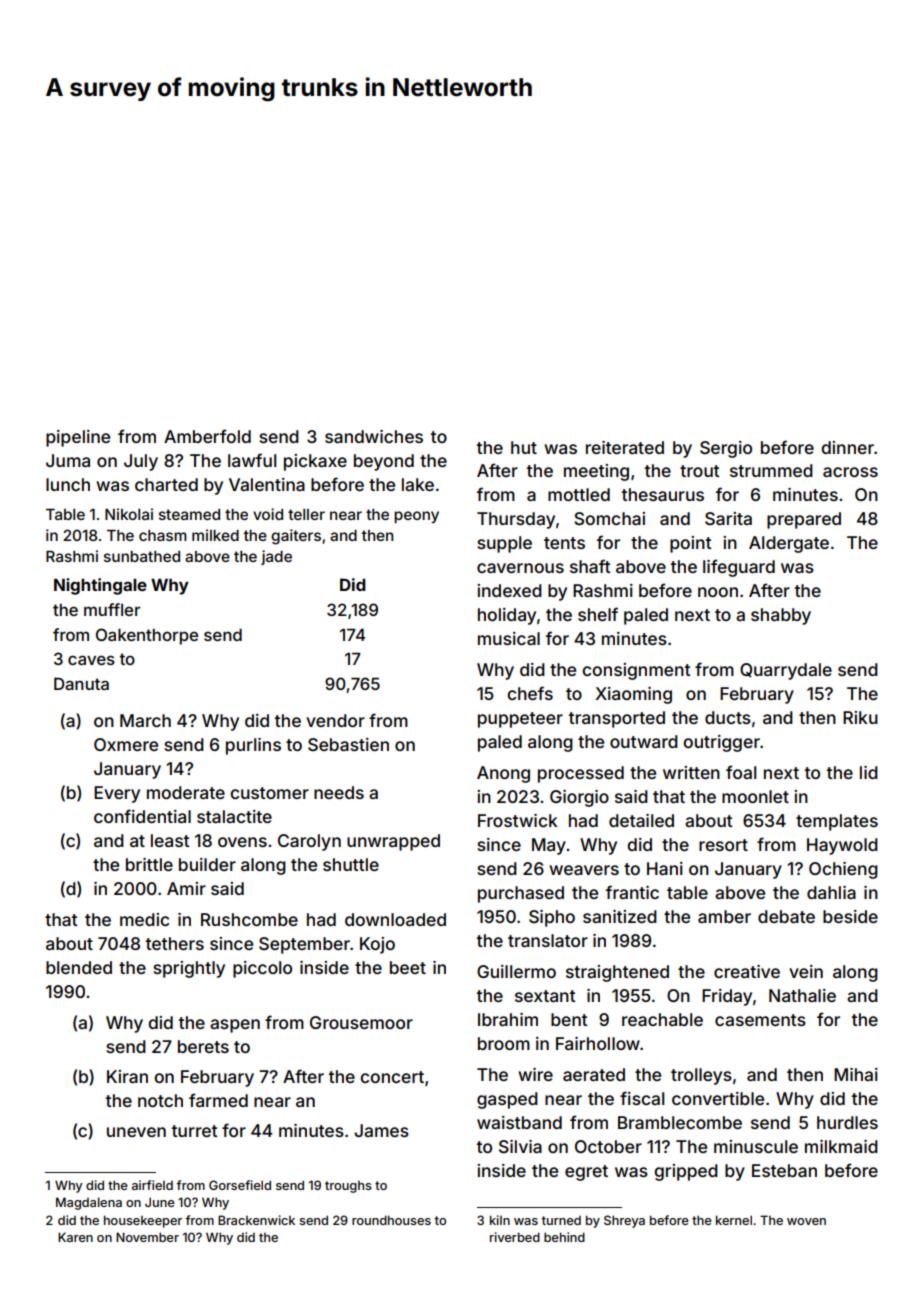 The width and height of the screenshot is (924, 1308). I want to click on shelf, so click(598, 614).
